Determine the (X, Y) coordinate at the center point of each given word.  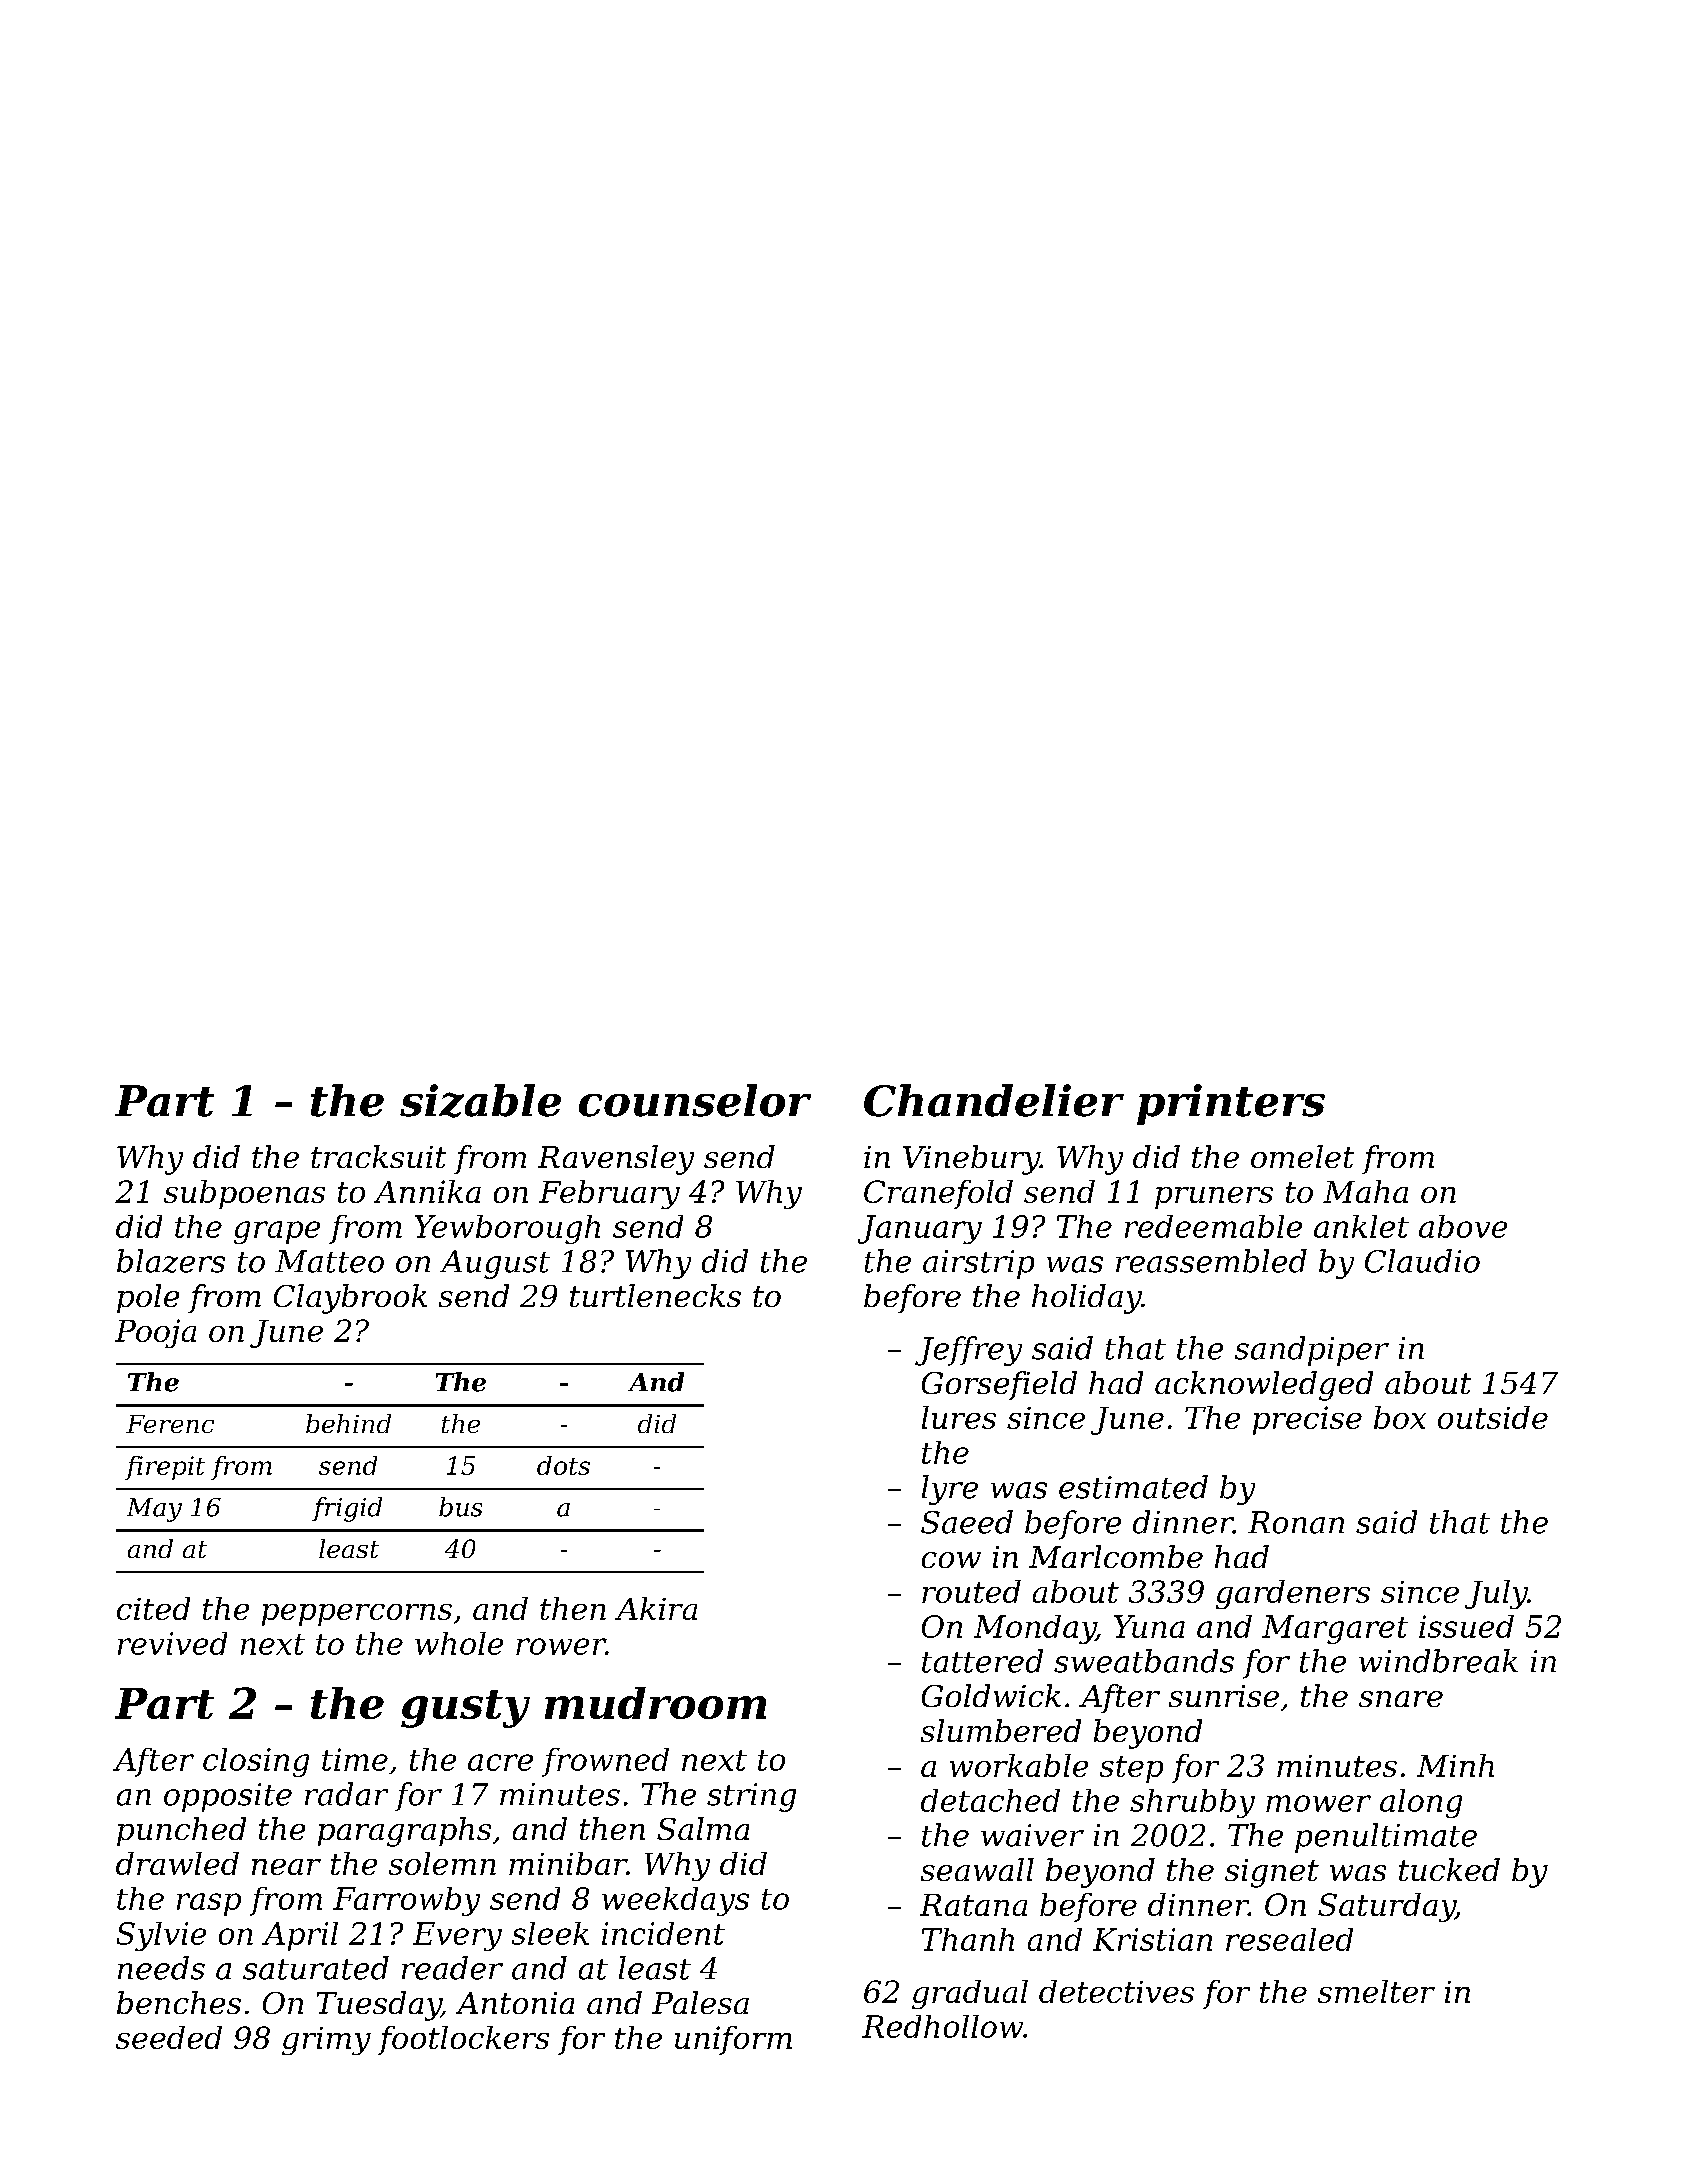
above (1463, 1226)
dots (563, 1465)
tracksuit (378, 1156)
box (1400, 1417)
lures (959, 1417)
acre (500, 1762)
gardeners (1293, 1594)
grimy (326, 2041)
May (154, 1510)
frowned (605, 1762)
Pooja (155, 1333)
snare (1401, 1699)
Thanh (968, 1939)
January (920, 1229)
